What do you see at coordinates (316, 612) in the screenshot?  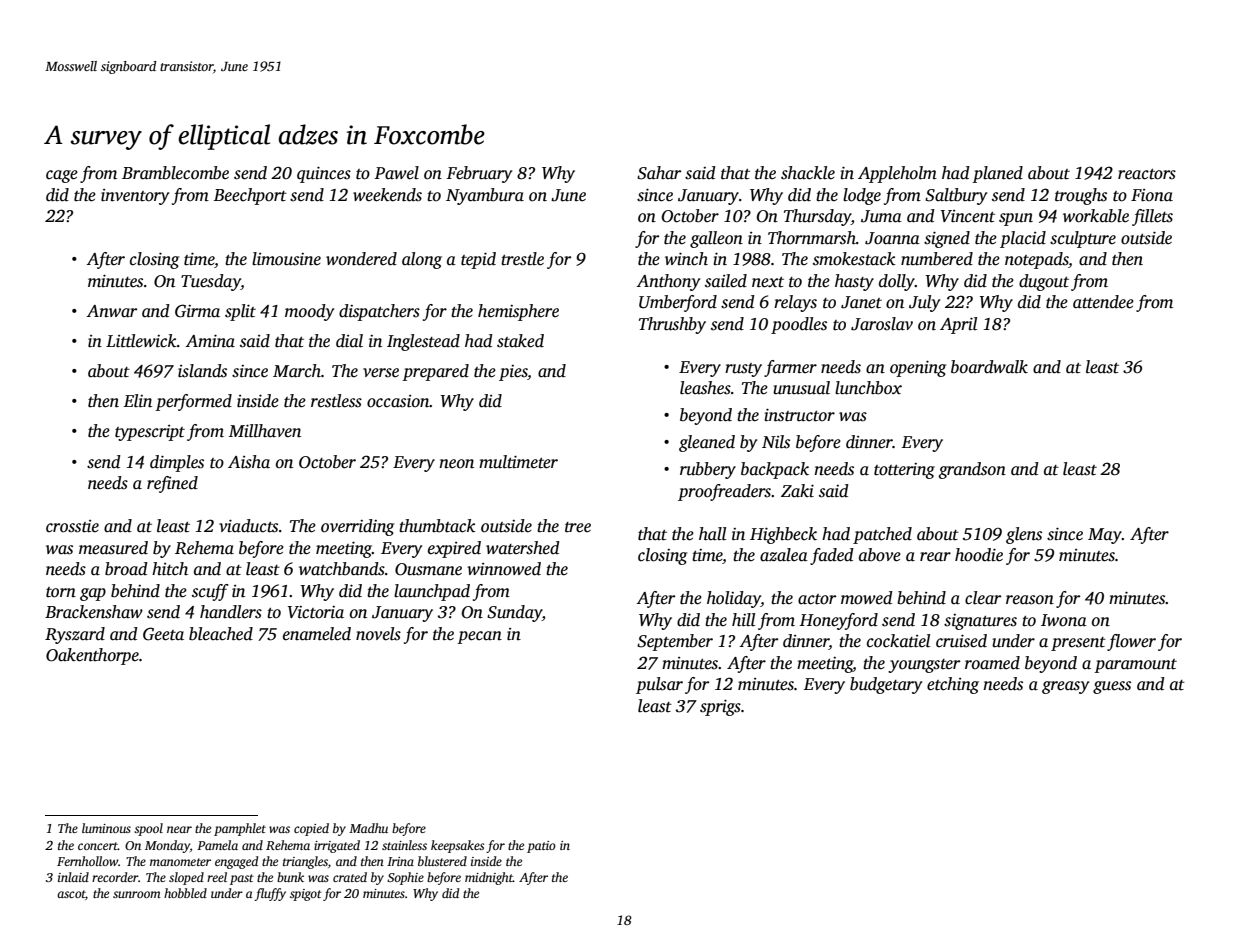 I see `Victoria` at bounding box center [316, 612].
